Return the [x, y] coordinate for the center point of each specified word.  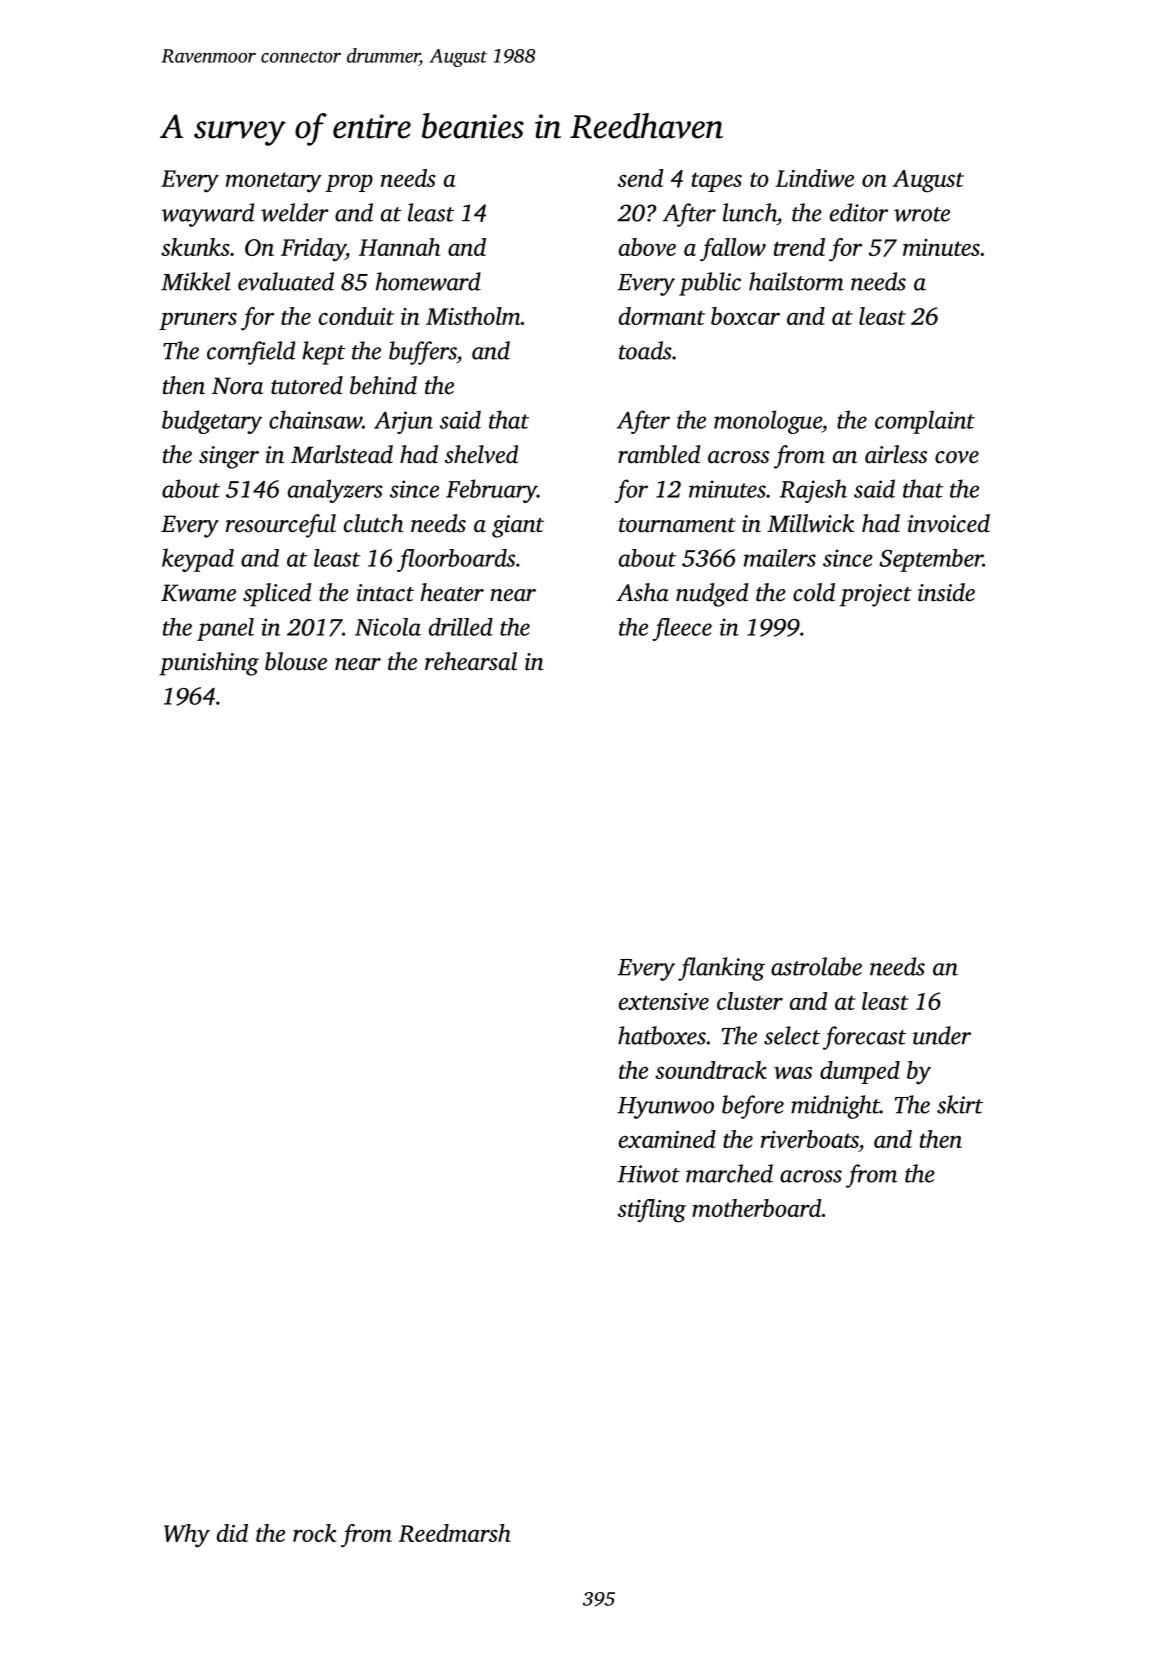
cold [814, 592]
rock [315, 1533]
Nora [237, 386]
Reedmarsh [455, 1533]
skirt [960, 1104]
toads [645, 350]
